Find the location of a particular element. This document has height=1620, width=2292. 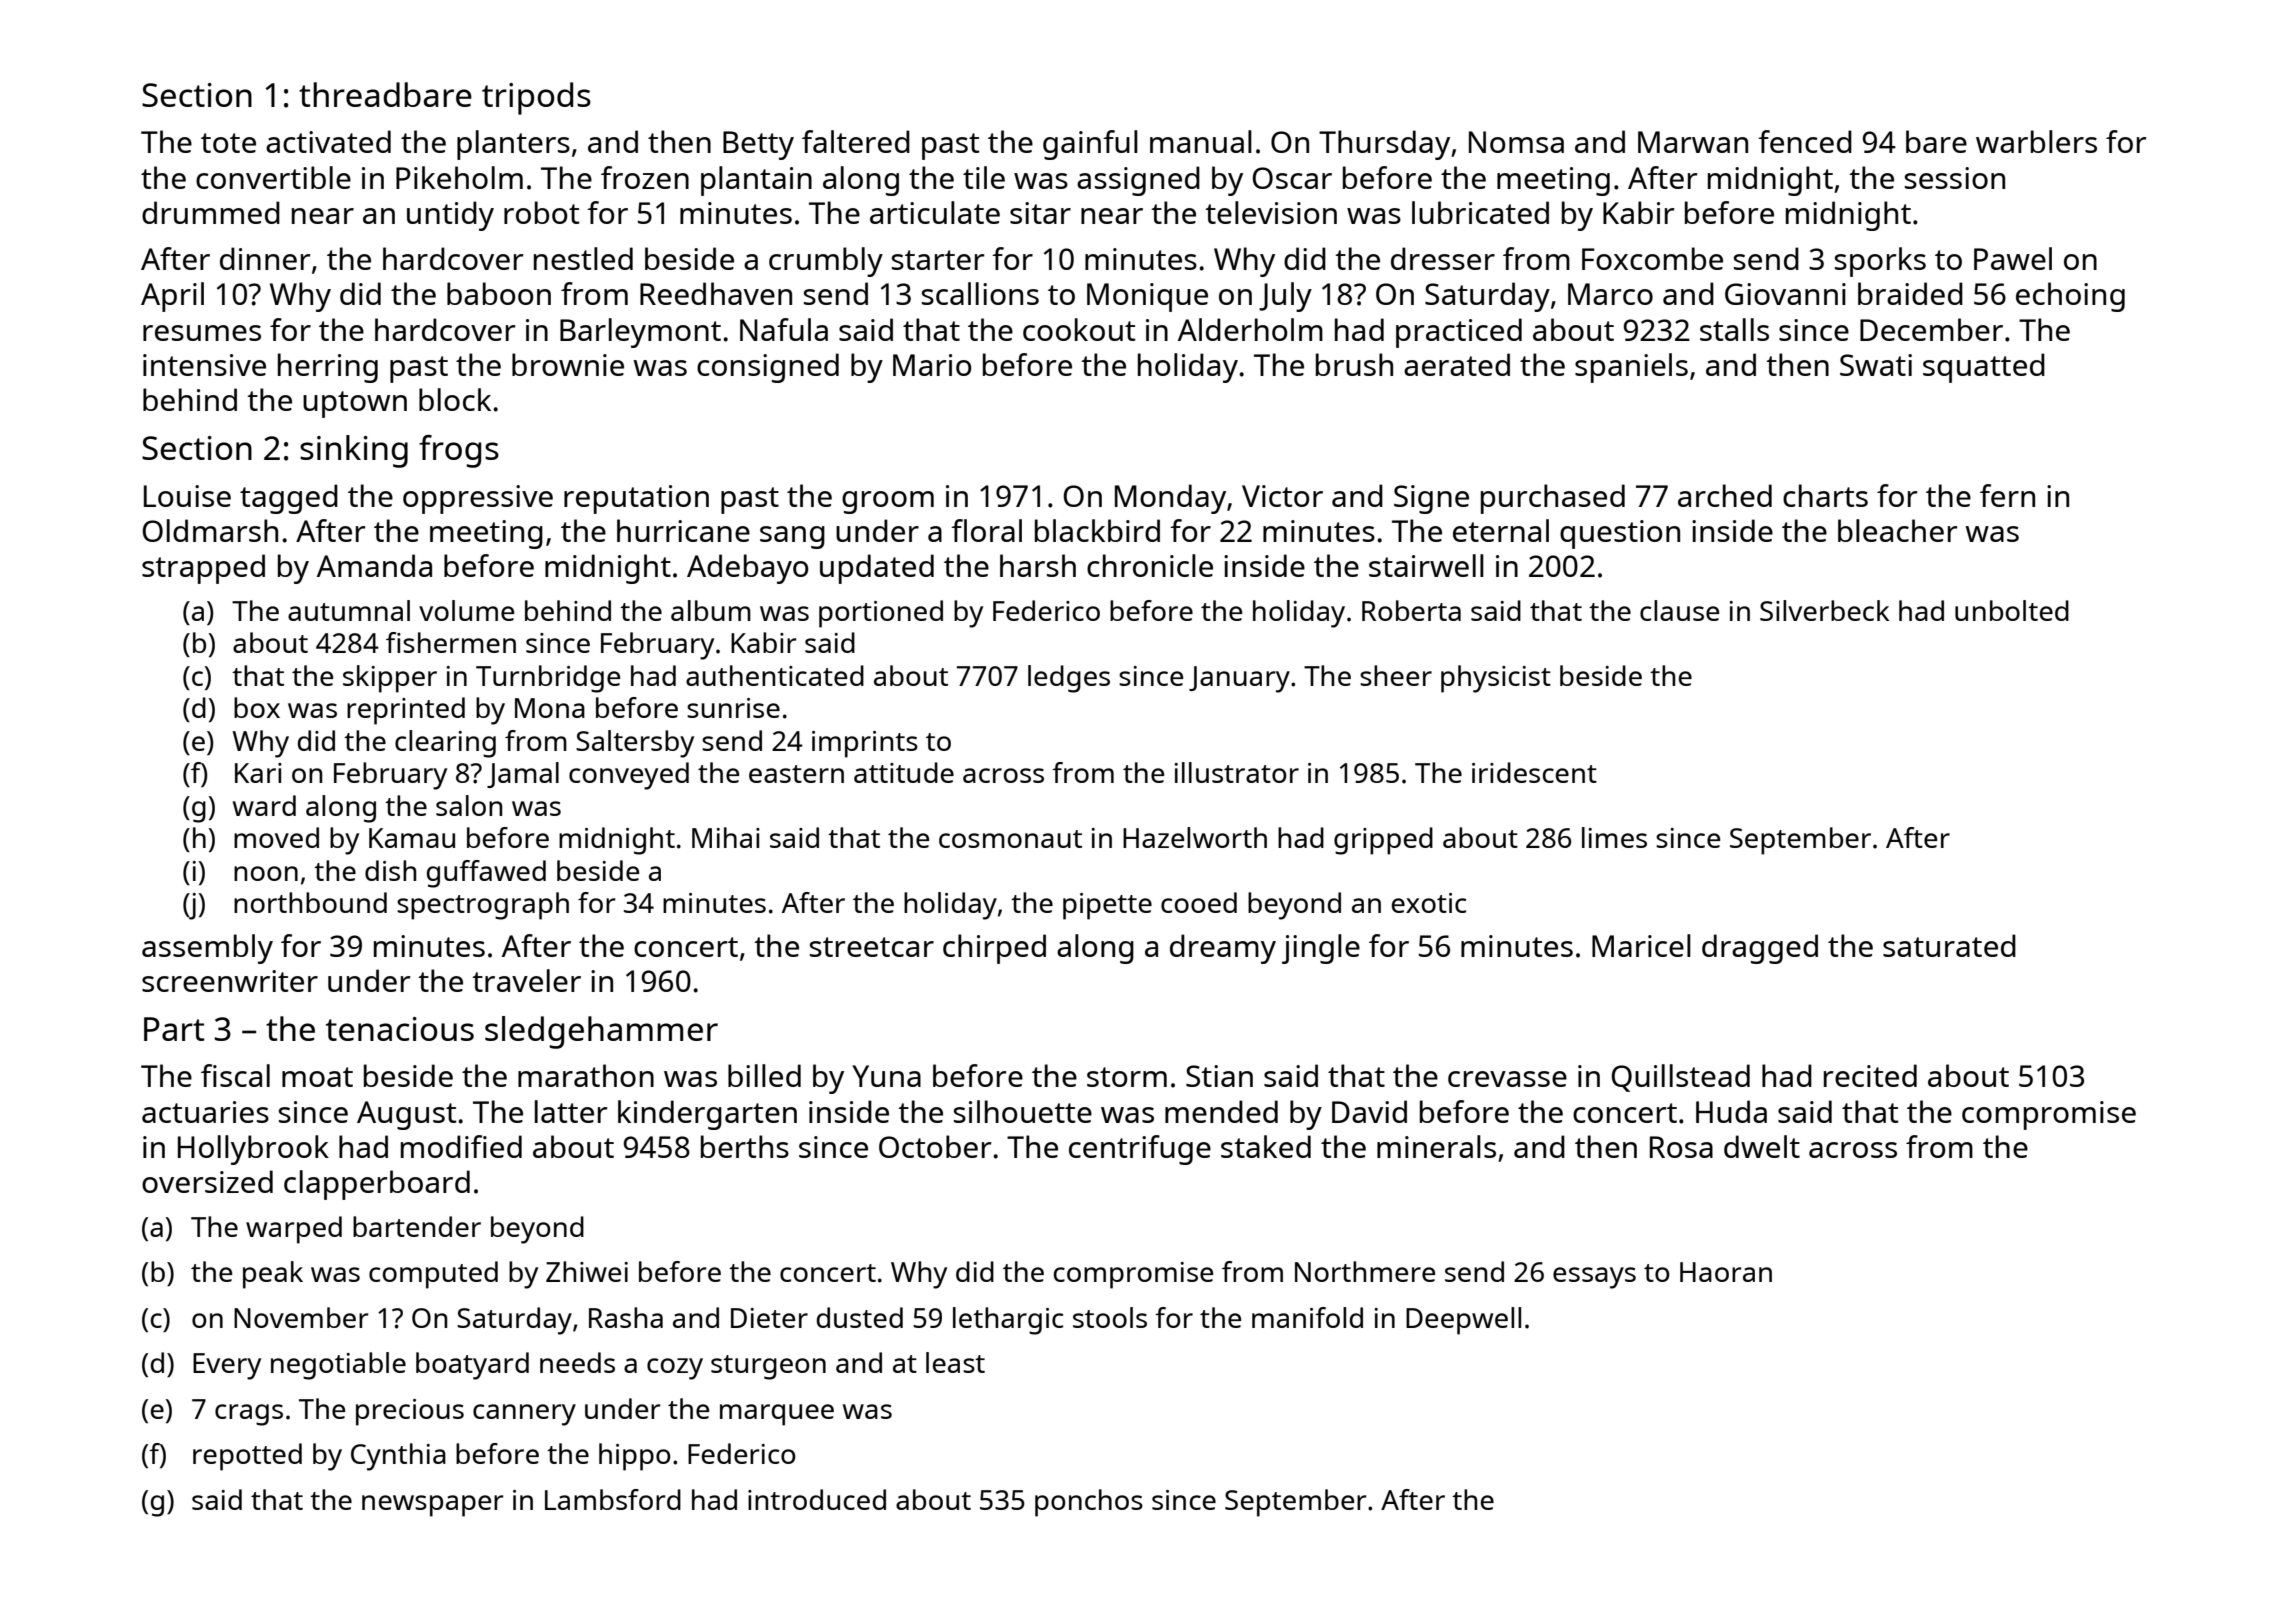

physicist is located at coordinates (1496, 679).
